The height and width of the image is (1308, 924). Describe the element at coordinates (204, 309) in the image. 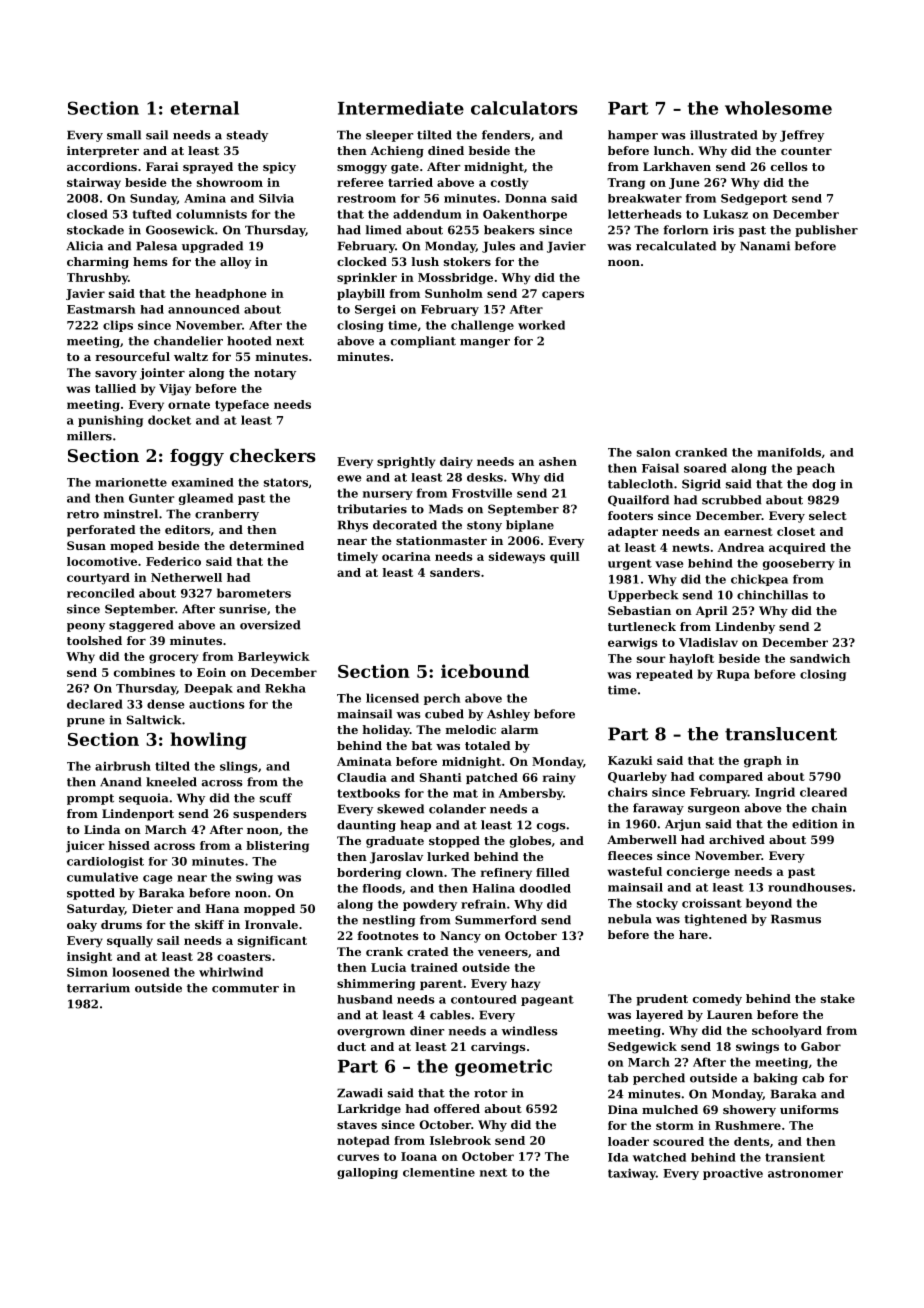

I see `announced` at that location.
